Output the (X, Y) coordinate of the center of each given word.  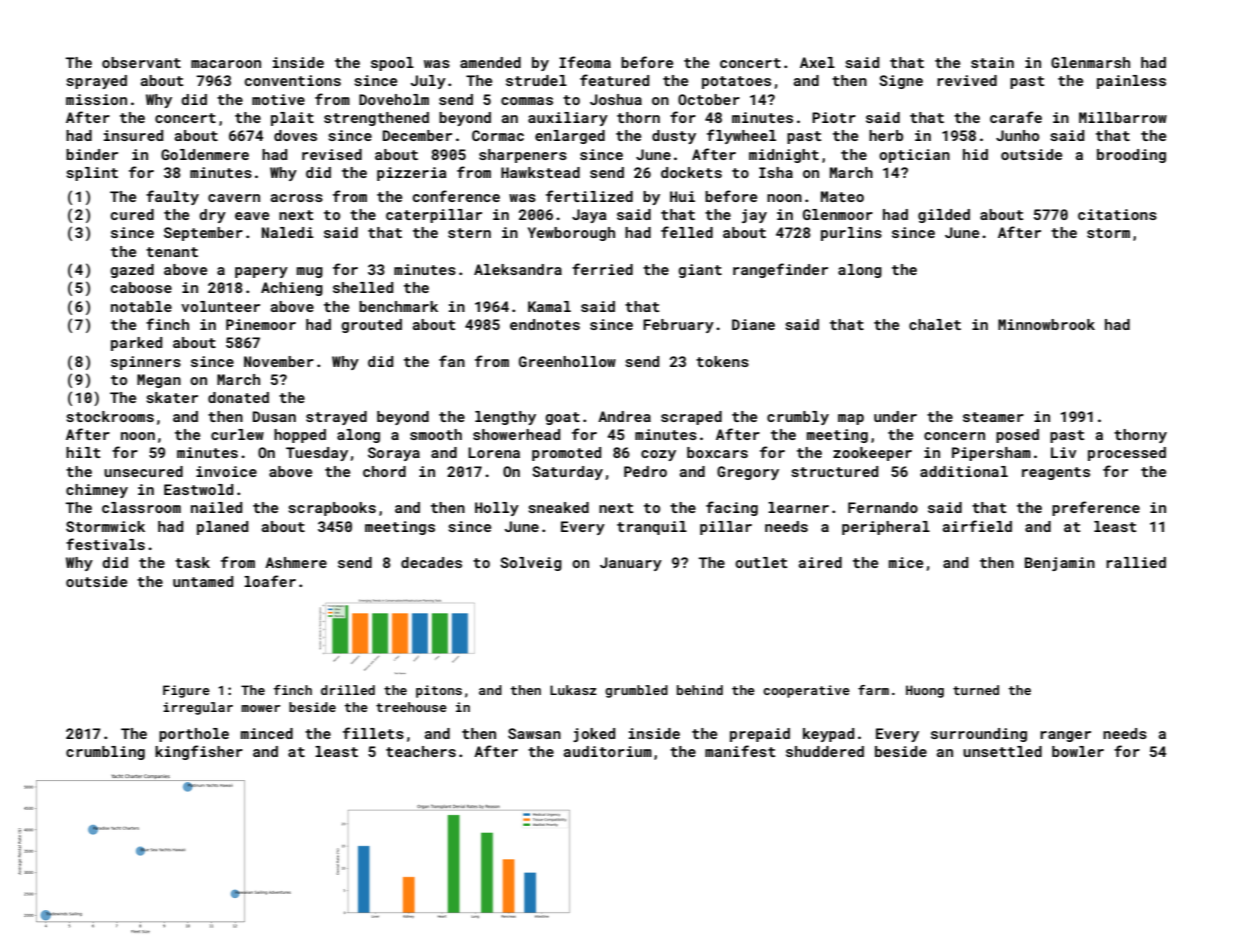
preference (1096, 508)
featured (614, 80)
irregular (198, 708)
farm (873, 690)
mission (96, 99)
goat (562, 418)
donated (238, 397)
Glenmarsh (1090, 62)
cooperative (806, 691)
